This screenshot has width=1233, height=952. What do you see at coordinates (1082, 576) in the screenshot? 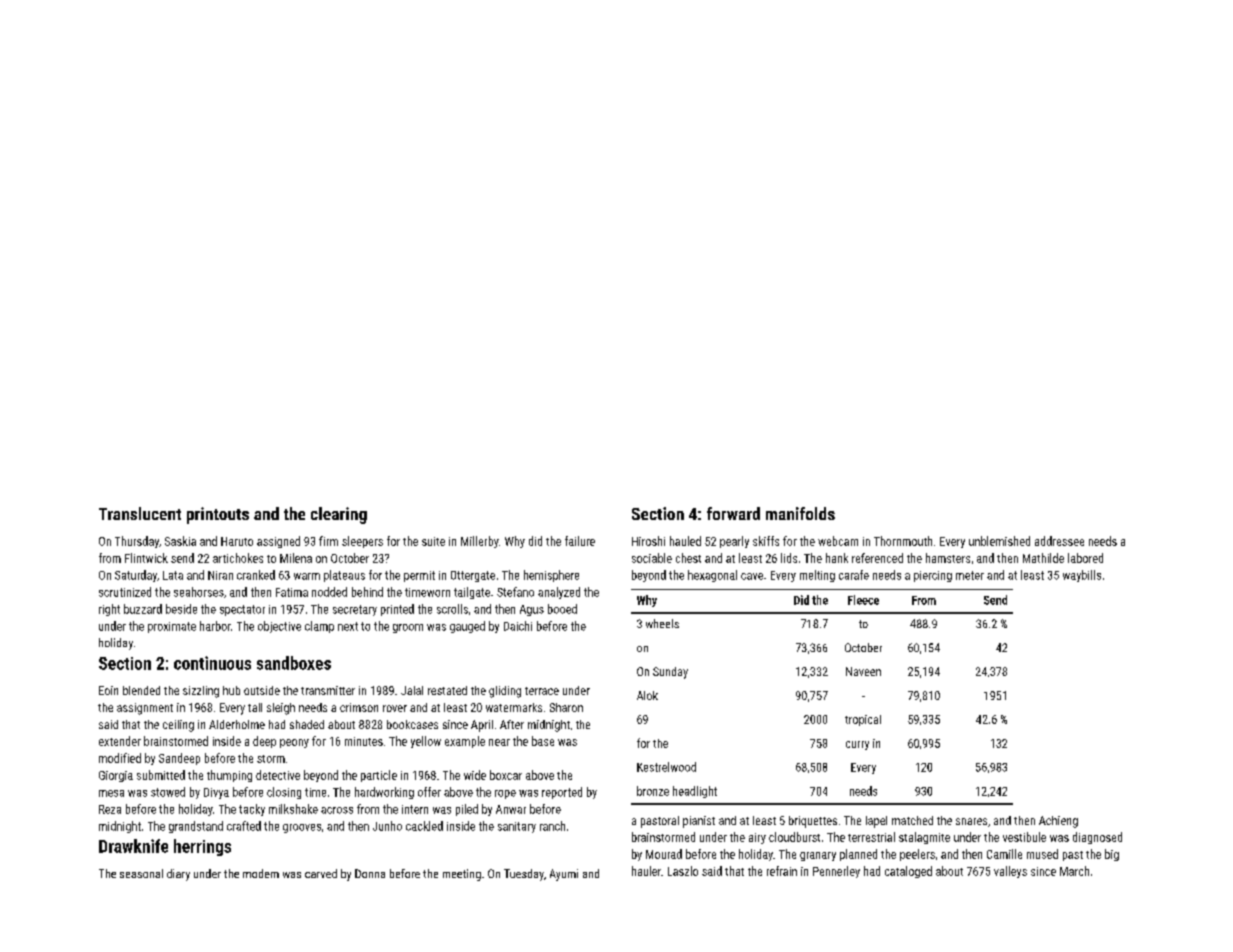
I see `waybills` at bounding box center [1082, 576].
